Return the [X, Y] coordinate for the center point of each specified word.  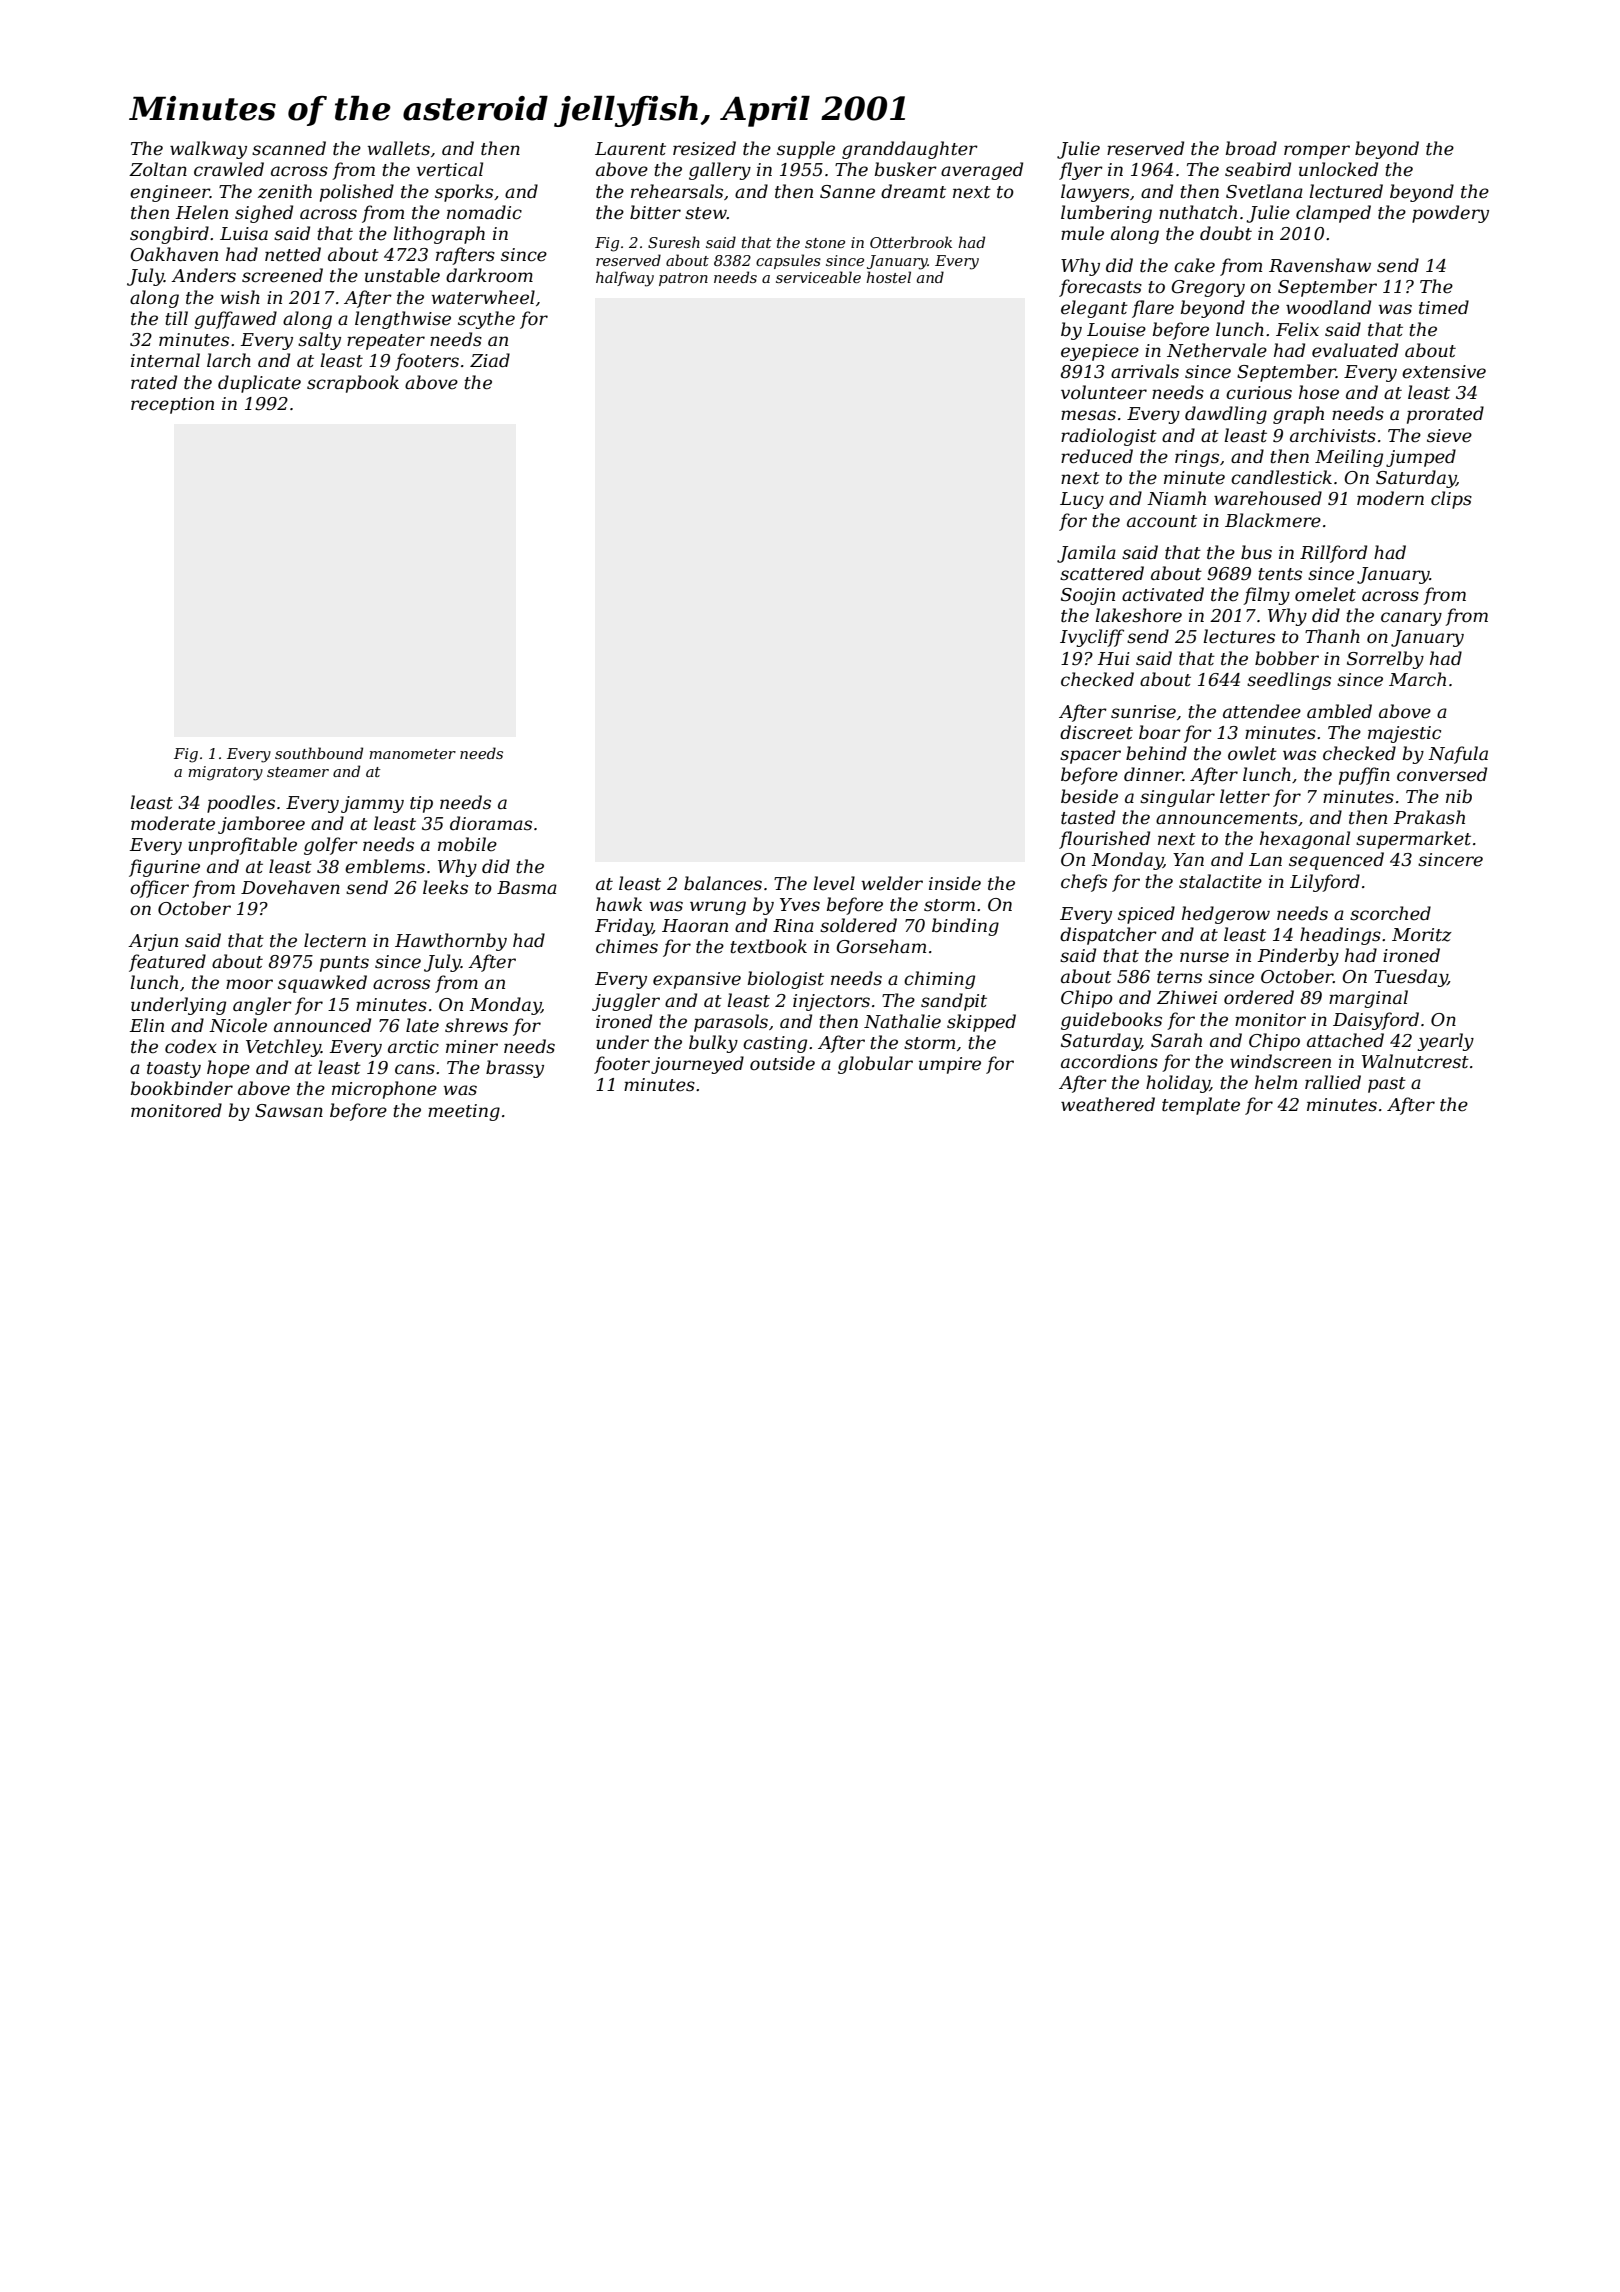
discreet [1096, 732]
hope [228, 1069]
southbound [319, 753]
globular [875, 1065]
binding [965, 927]
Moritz [1422, 935]
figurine [164, 868]
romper [1317, 152]
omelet [1325, 594]
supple [806, 150]
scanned [289, 148]
